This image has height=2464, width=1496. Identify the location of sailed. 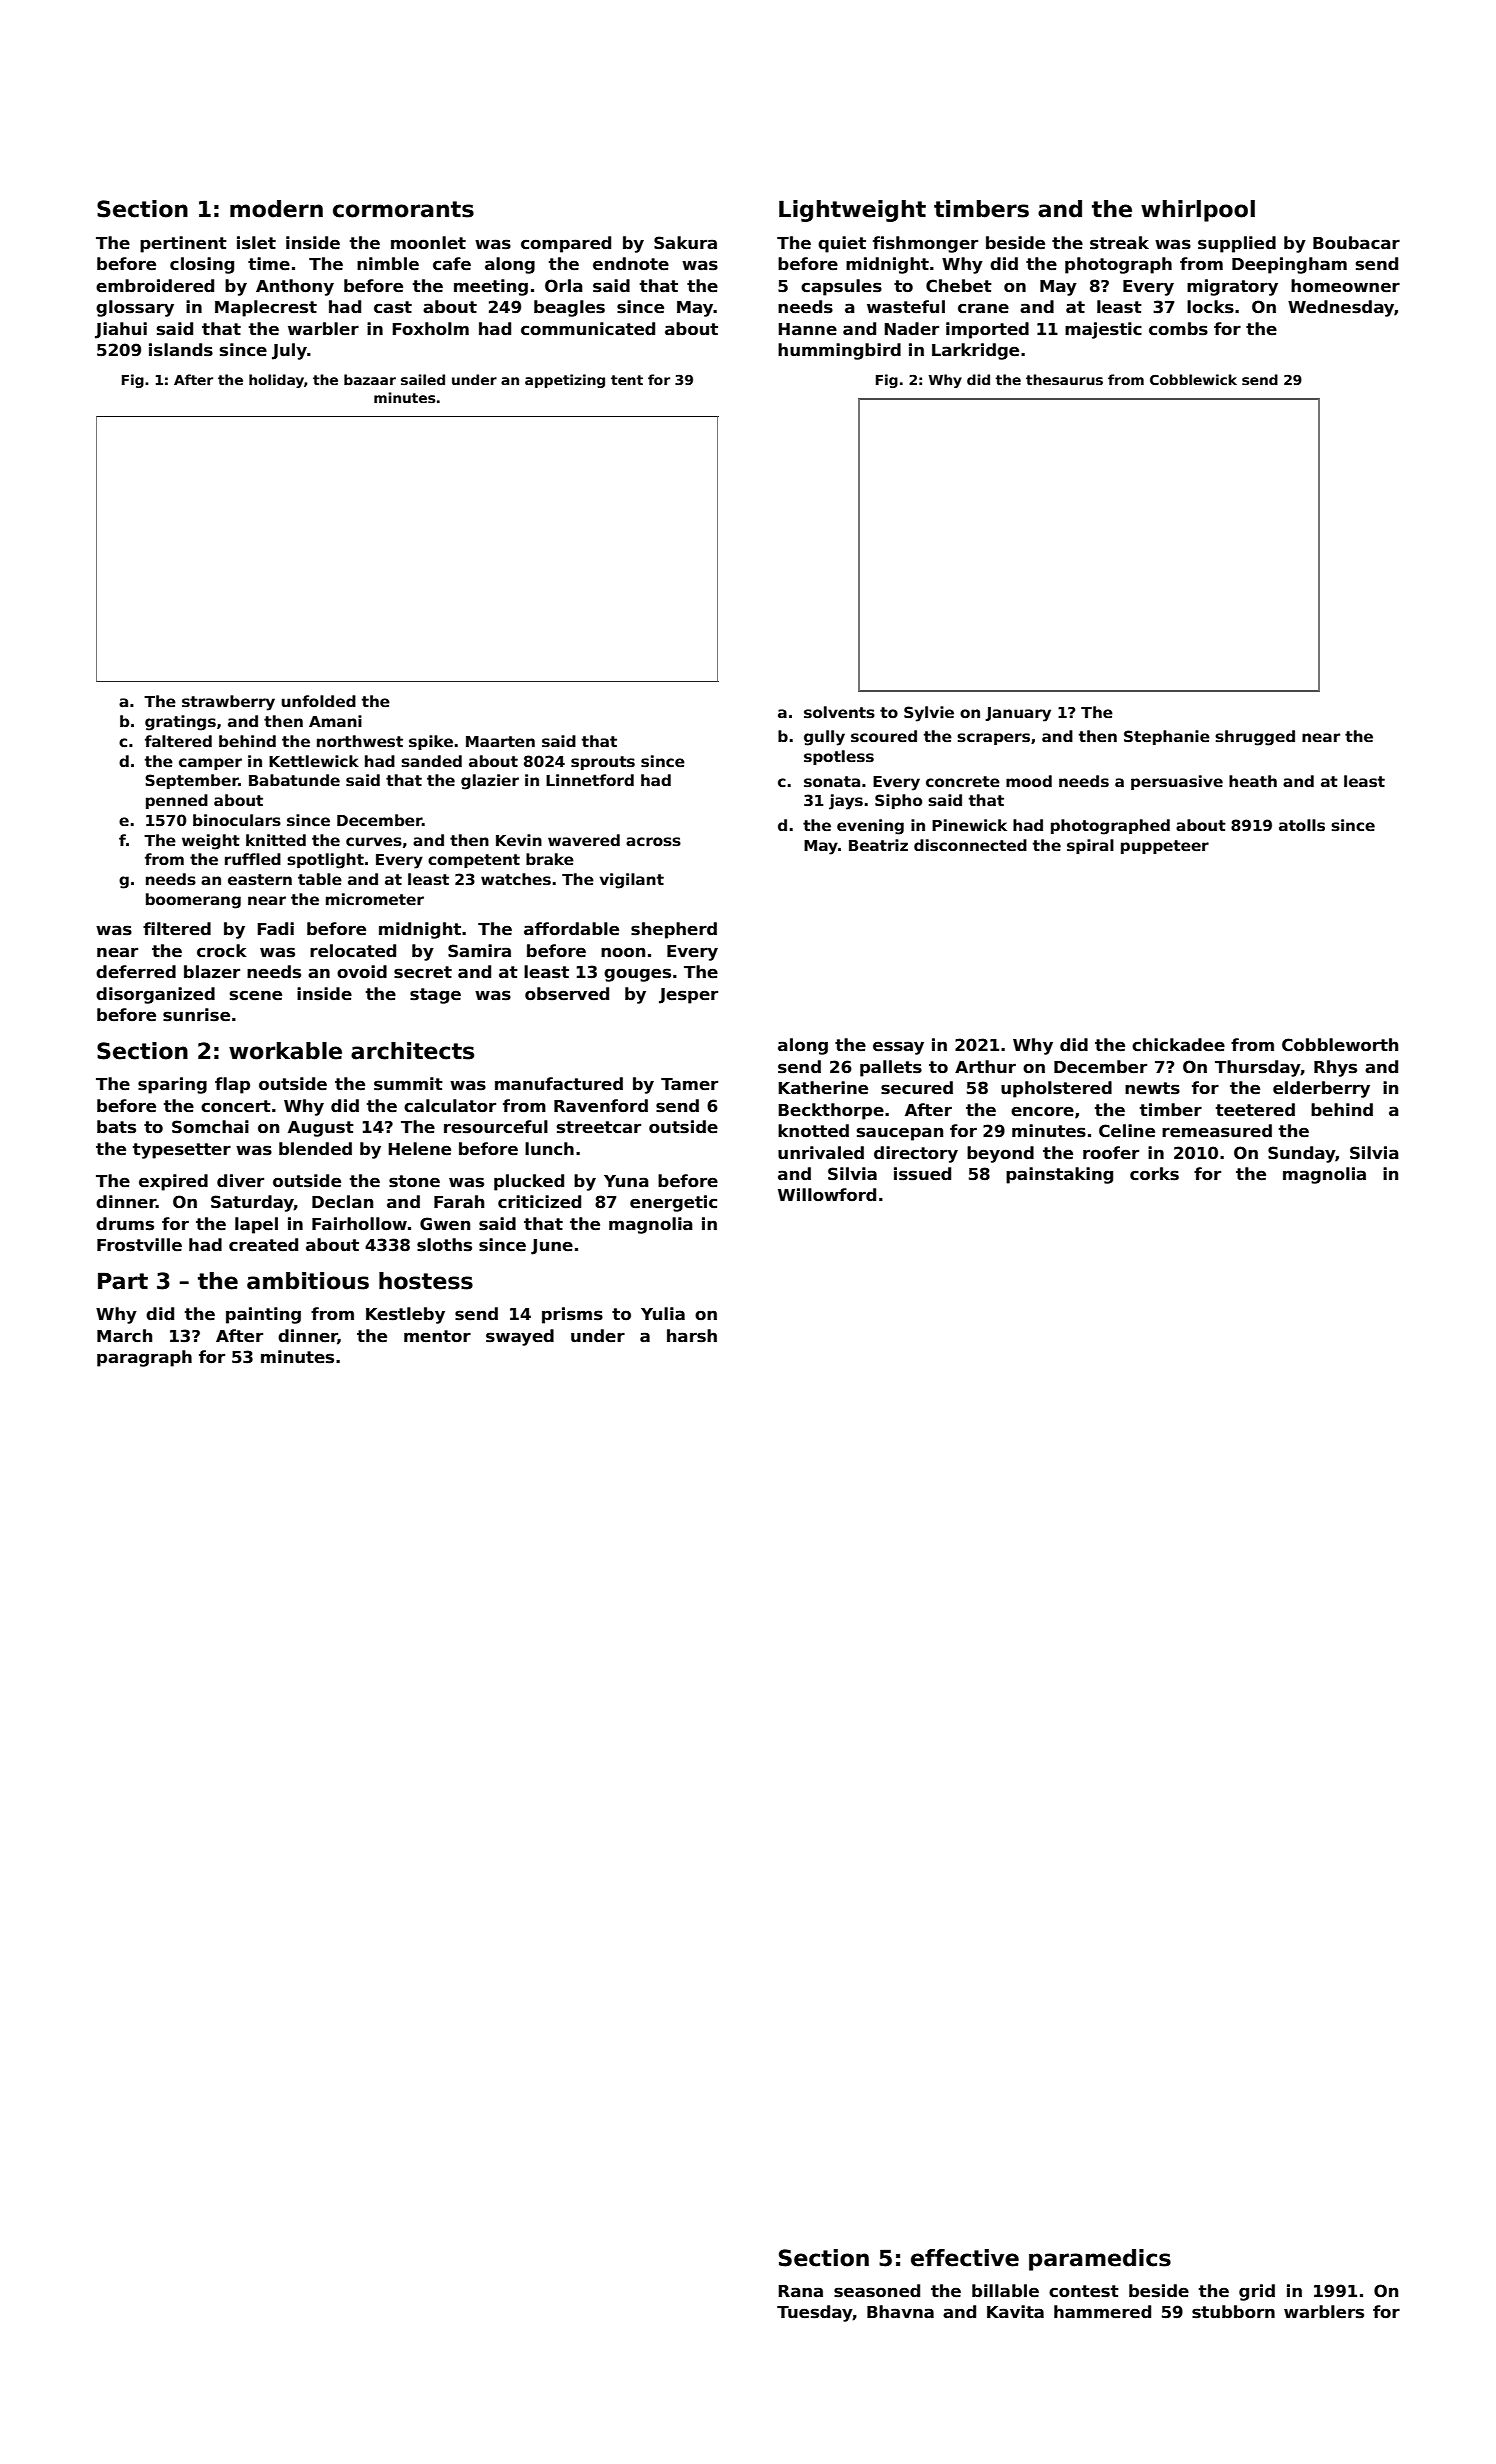
(423, 379).
